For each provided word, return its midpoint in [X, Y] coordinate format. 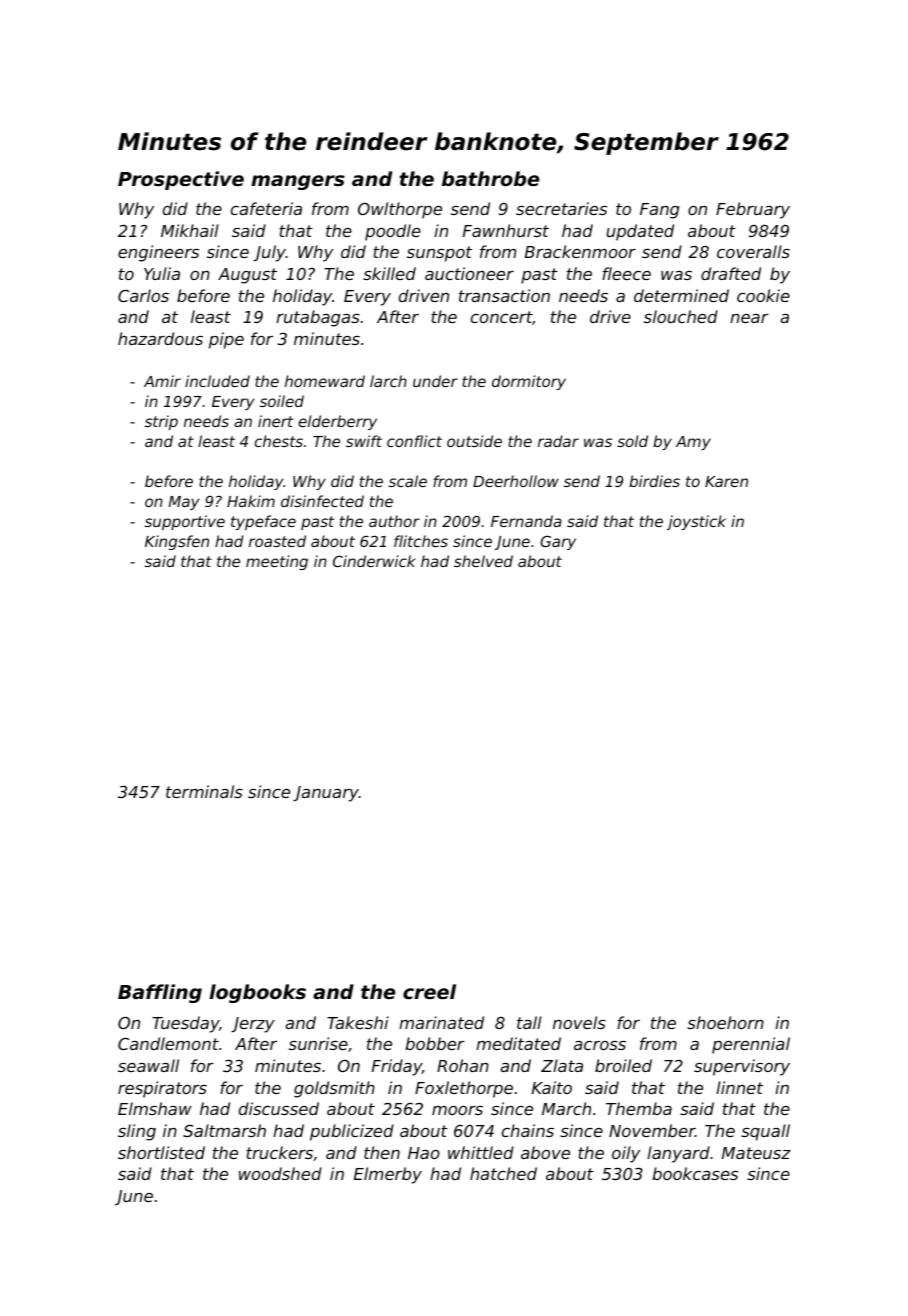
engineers [158, 253]
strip [161, 422]
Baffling [160, 993]
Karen [726, 481]
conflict [414, 441]
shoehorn [725, 1022]
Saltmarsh [224, 1130]
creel [429, 992]
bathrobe [490, 178]
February [753, 210]
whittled [481, 1152]
